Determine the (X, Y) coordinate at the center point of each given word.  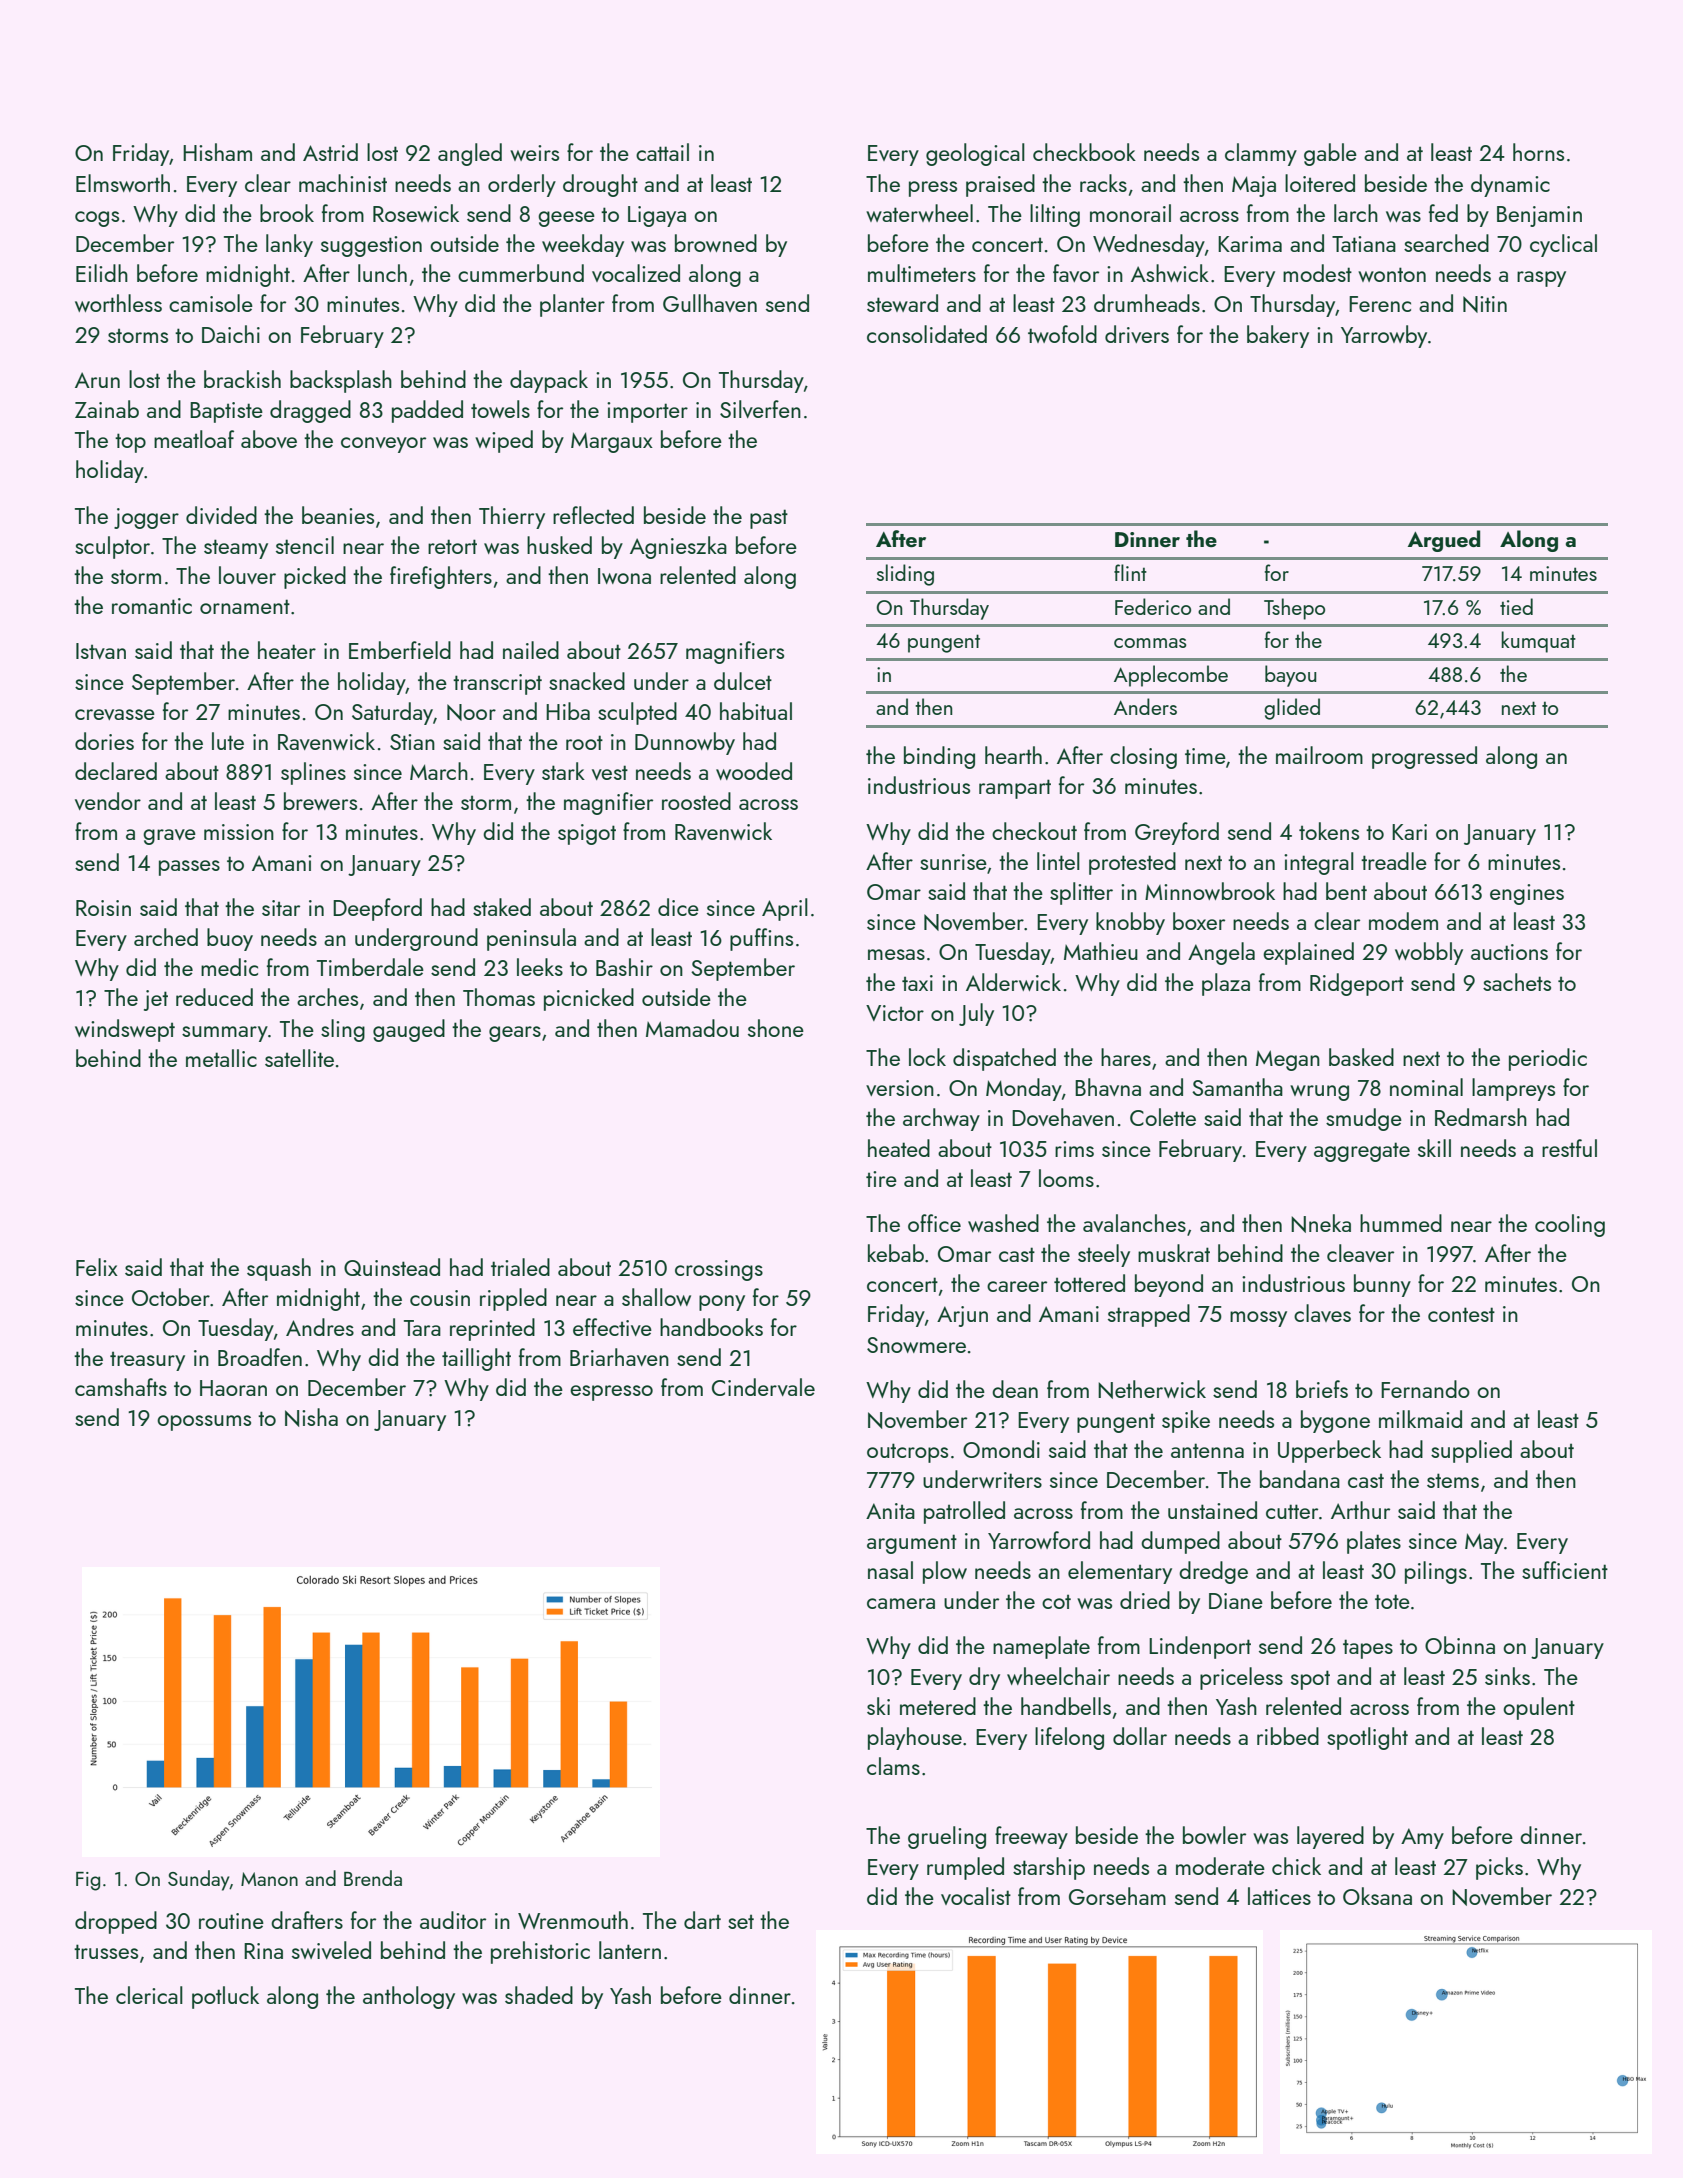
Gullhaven (710, 303)
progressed (1424, 757)
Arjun (962, 1316)
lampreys (1513, 1089)
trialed (520, 1267)
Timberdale (370, 967)
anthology (409, 1997)
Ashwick (1170, 273)
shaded (539, 1995)
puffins (761, 939)
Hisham (217, 152)
